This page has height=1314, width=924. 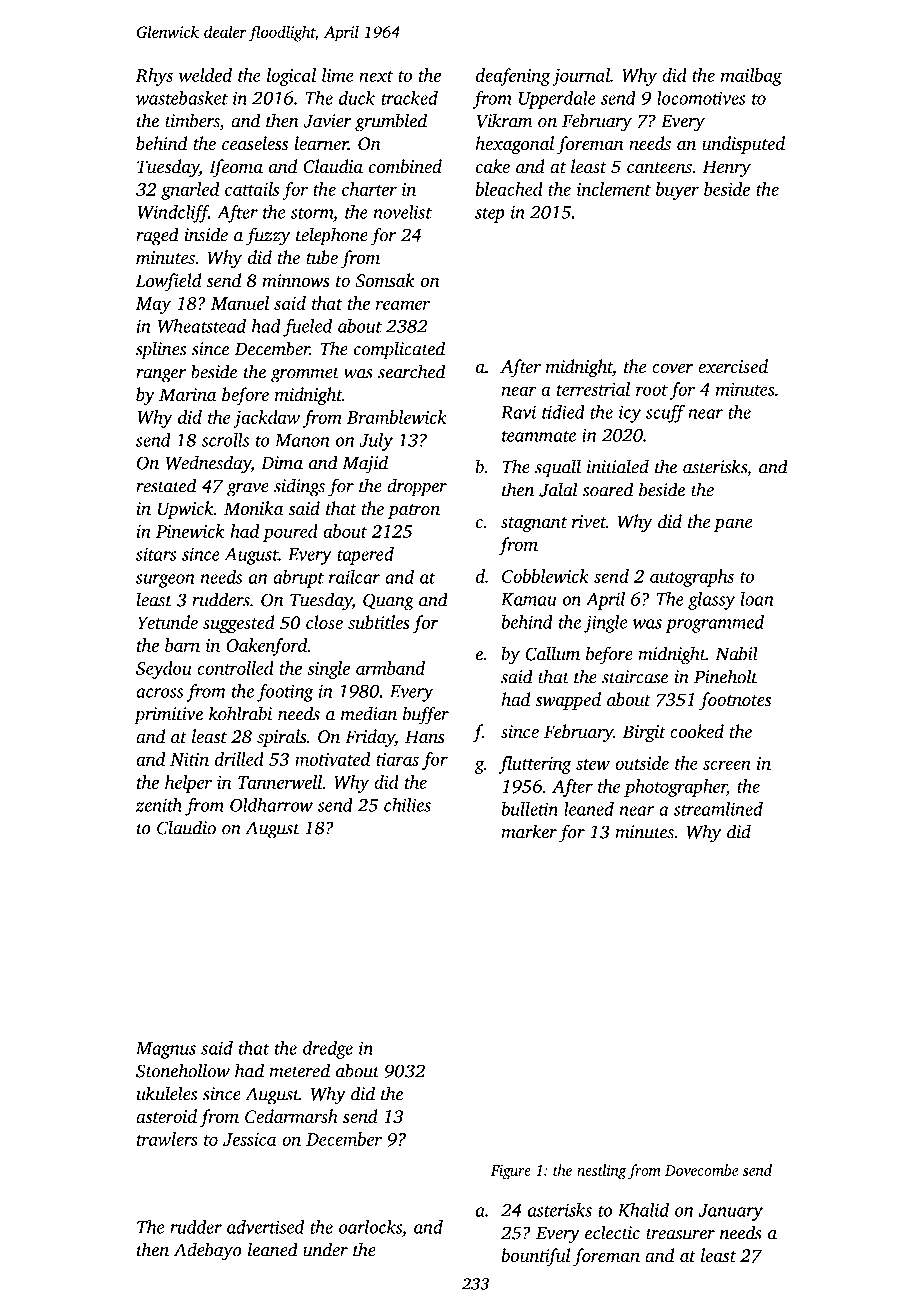 What do you see at coordinates (568, 701) in the page?
I see `swapped` at bounding box center [568, 701].
